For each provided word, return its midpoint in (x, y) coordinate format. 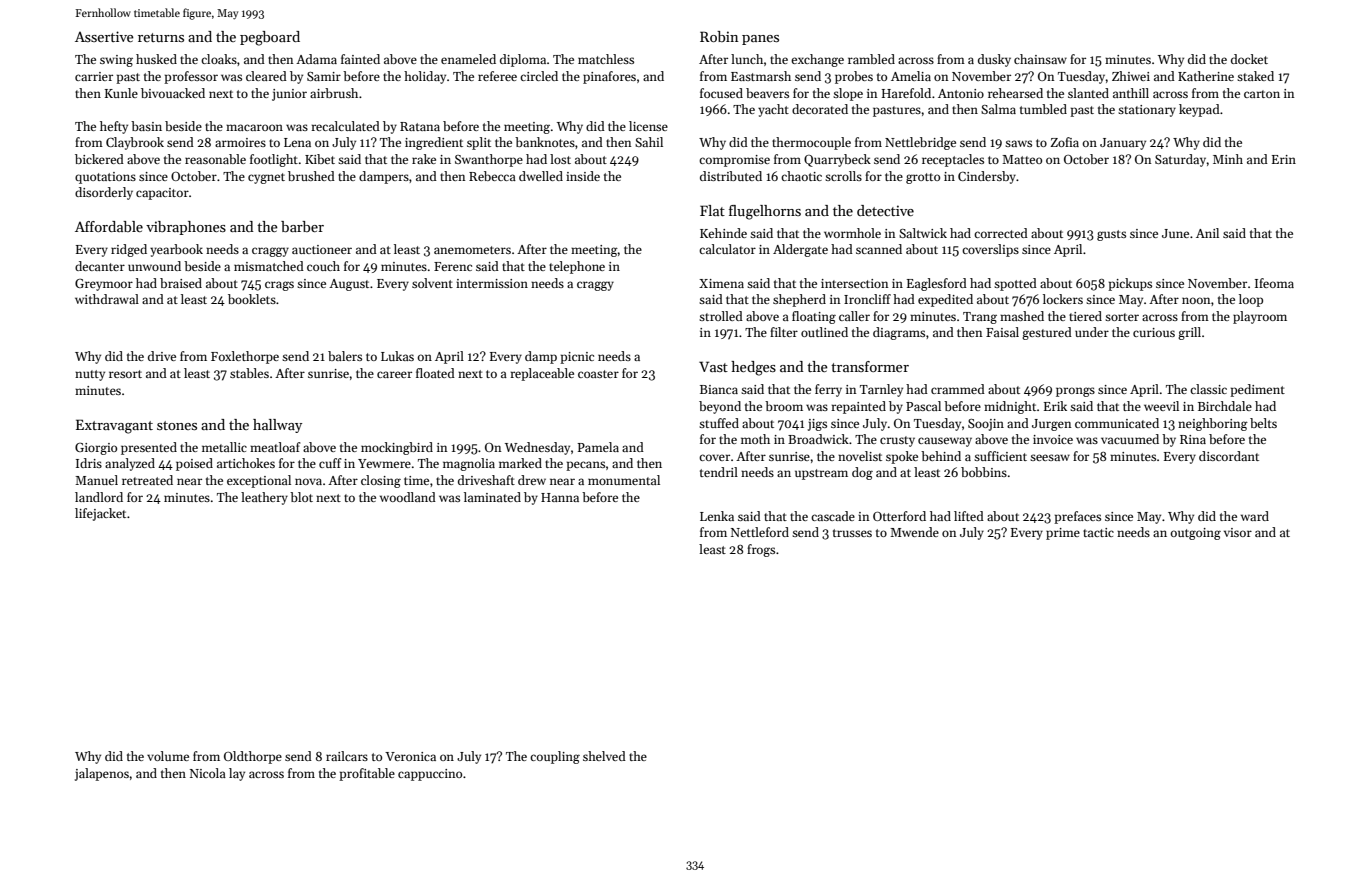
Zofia (1065, 142)
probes (854, 77)
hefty (114, 127)
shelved (604, 756)
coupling (555, 757)
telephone (577, 267)
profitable (367, 774)
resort (125, 374)
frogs (761, 550)
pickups (1130, 284)
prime (1063, 534)
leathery (264, 498)
